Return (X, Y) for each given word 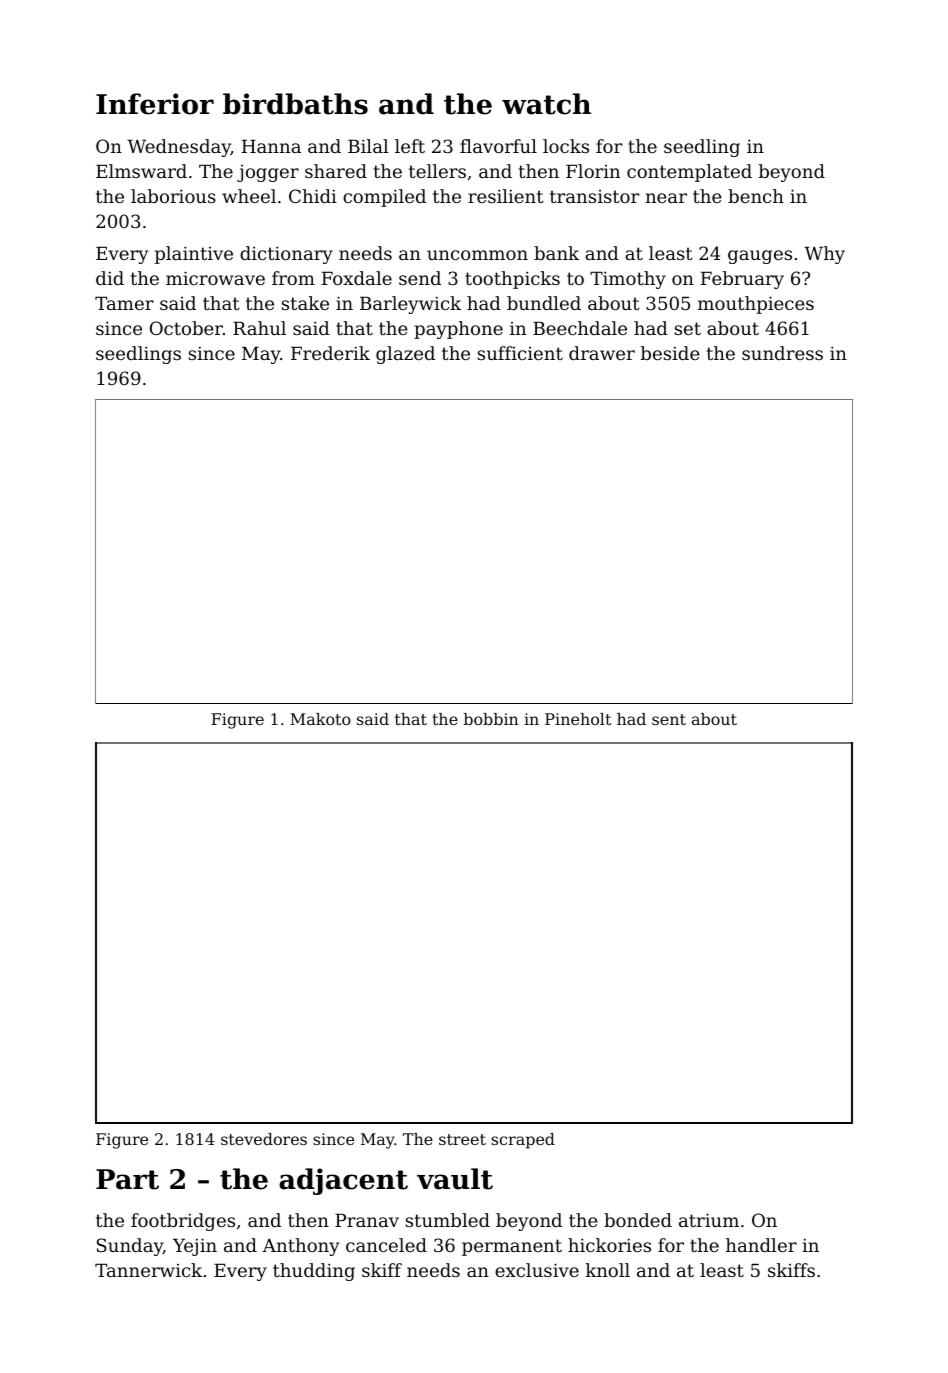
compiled (384, 198)
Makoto (320, 719)
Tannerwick (148, 1270)
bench (756, 196)
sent (669, 719)
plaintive (194, 255)
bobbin (491, 719)
